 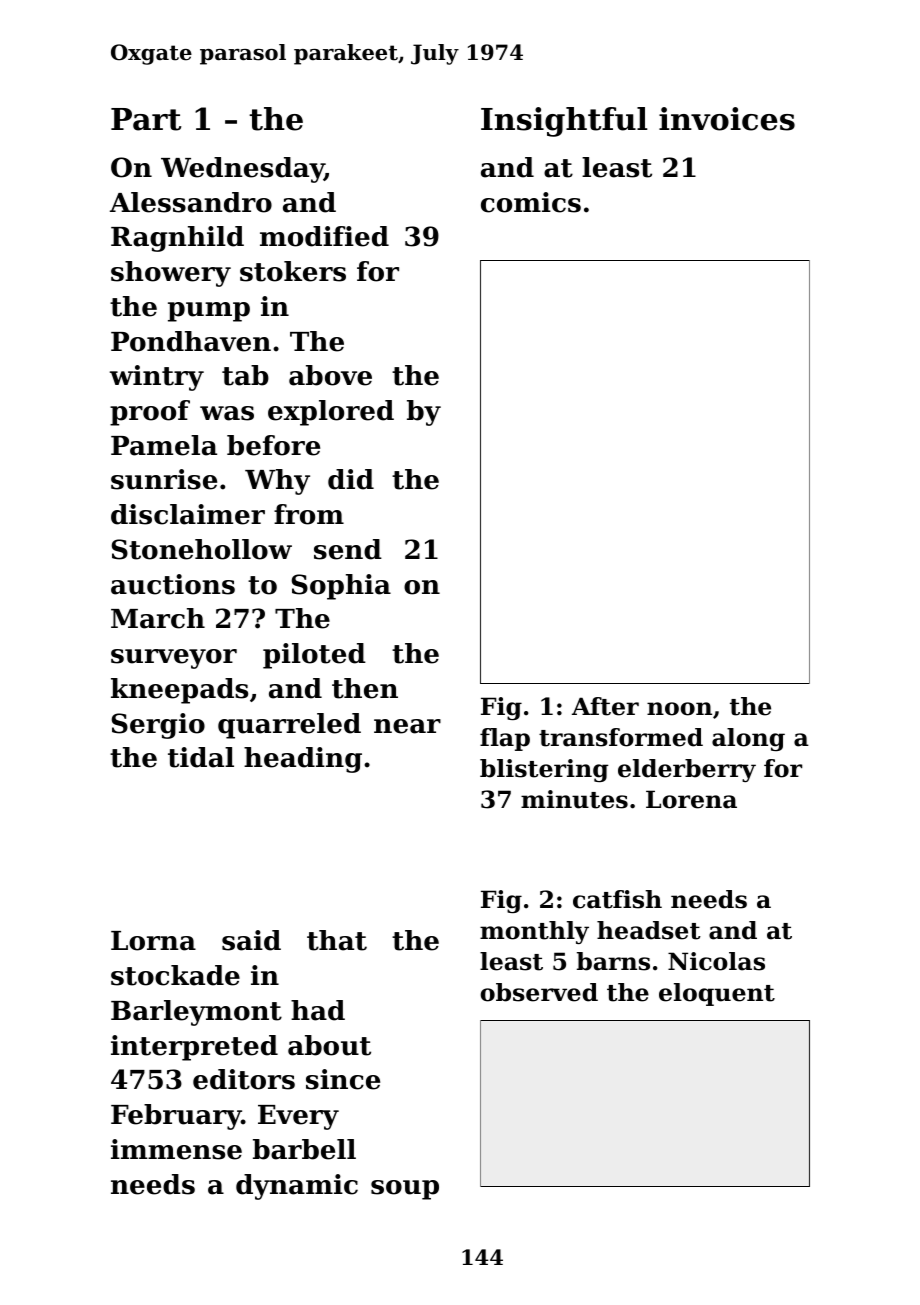 I want to click on soup, so click(x=405, y=1190).
